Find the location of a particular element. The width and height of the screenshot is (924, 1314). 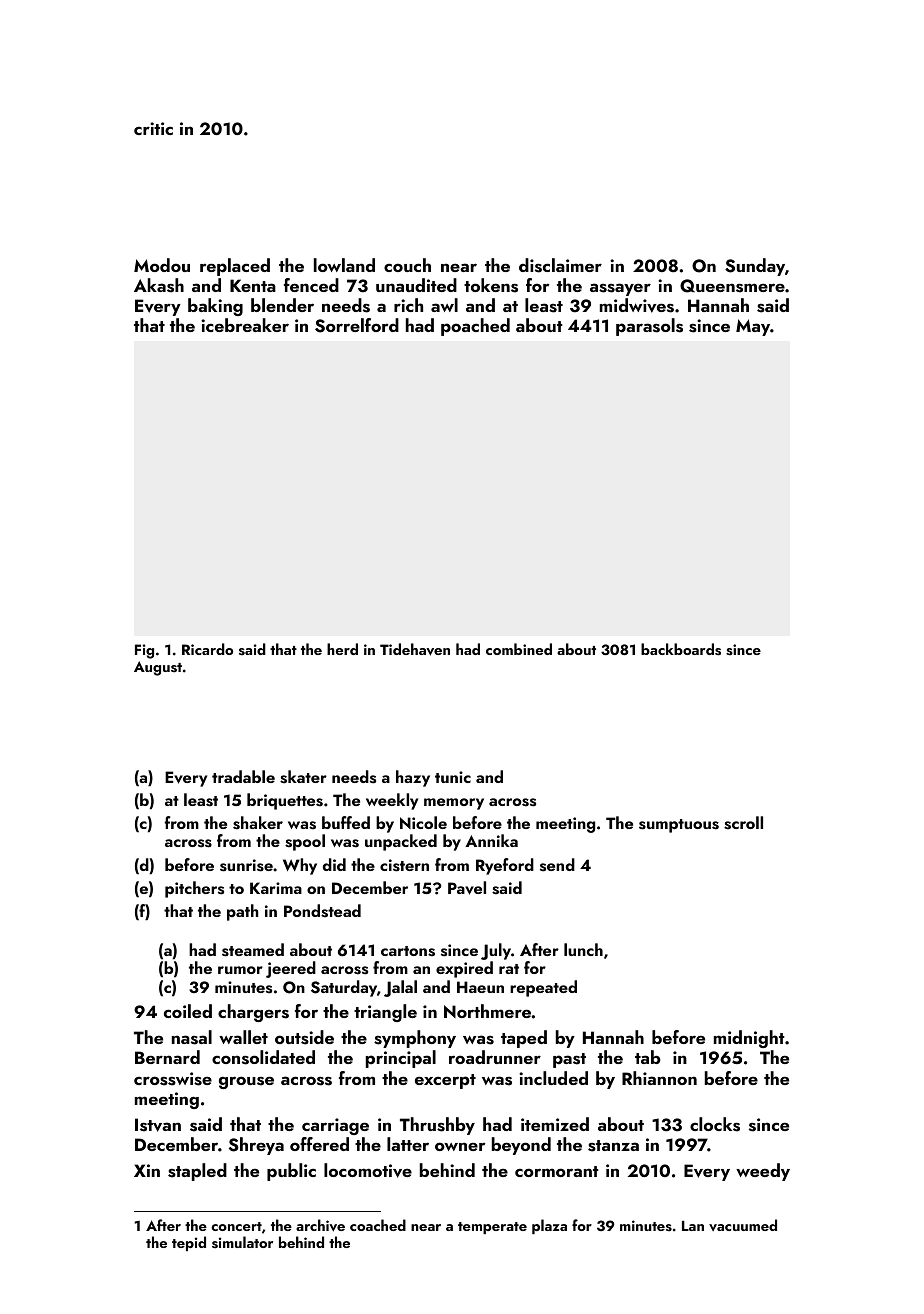

Ricardo is located at coordinates (207, 649).
